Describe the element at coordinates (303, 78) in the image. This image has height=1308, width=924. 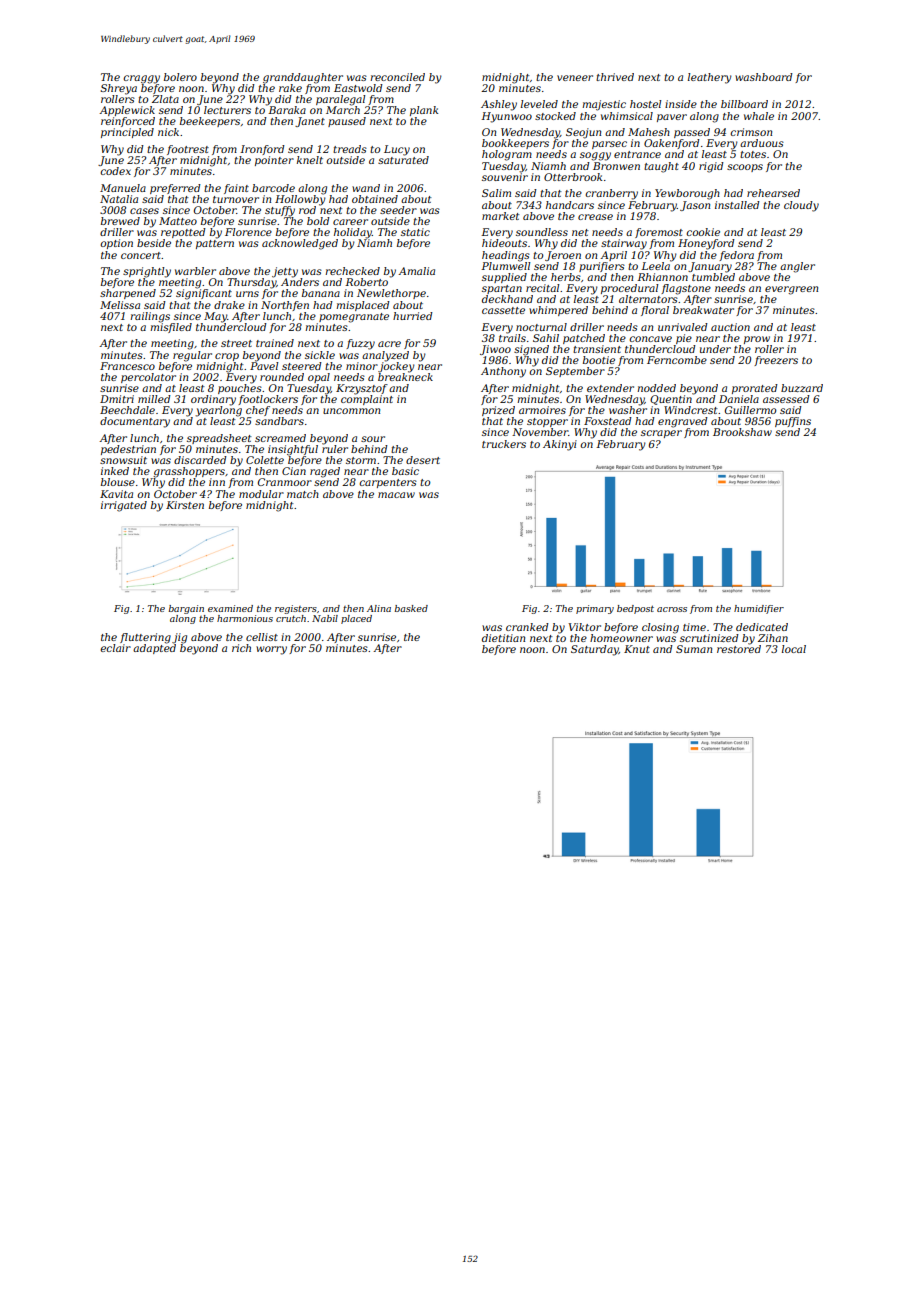
I see `granddaughter` at that location.
